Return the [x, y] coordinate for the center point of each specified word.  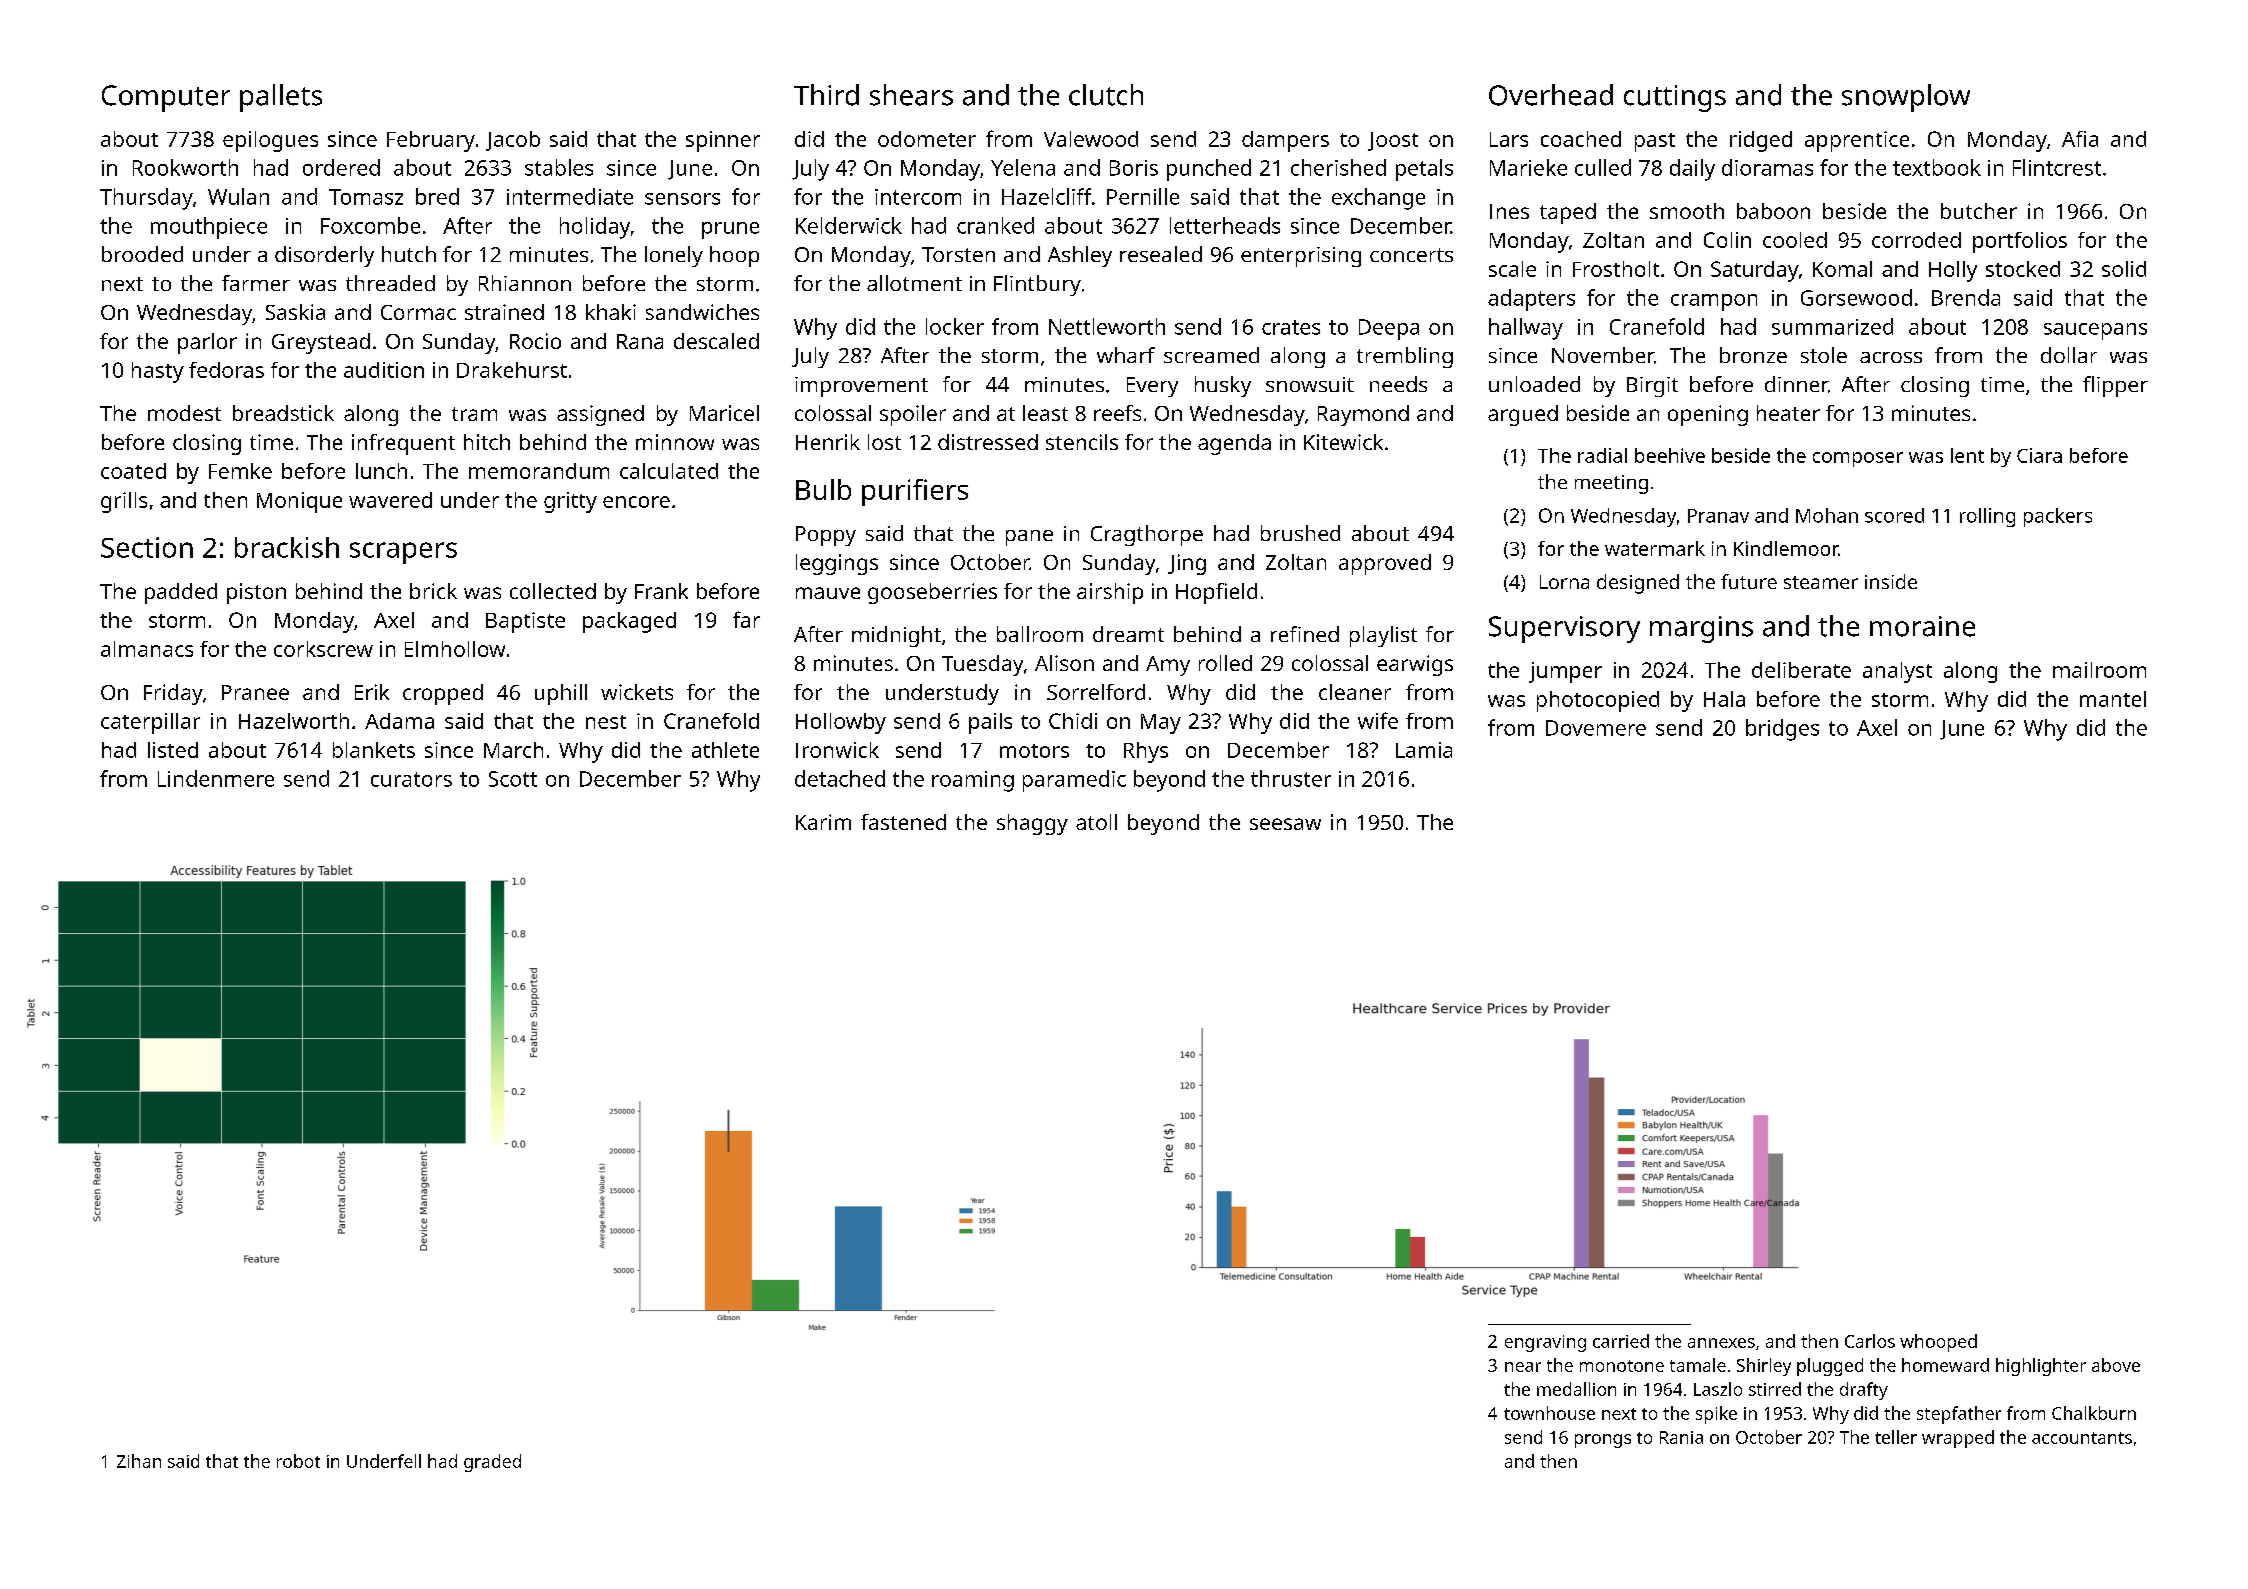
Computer [166, 98]
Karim [823, 822]
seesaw [1285, 824]
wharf [1126, 355]
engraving [1545, 1343]
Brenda [1966, 297]
